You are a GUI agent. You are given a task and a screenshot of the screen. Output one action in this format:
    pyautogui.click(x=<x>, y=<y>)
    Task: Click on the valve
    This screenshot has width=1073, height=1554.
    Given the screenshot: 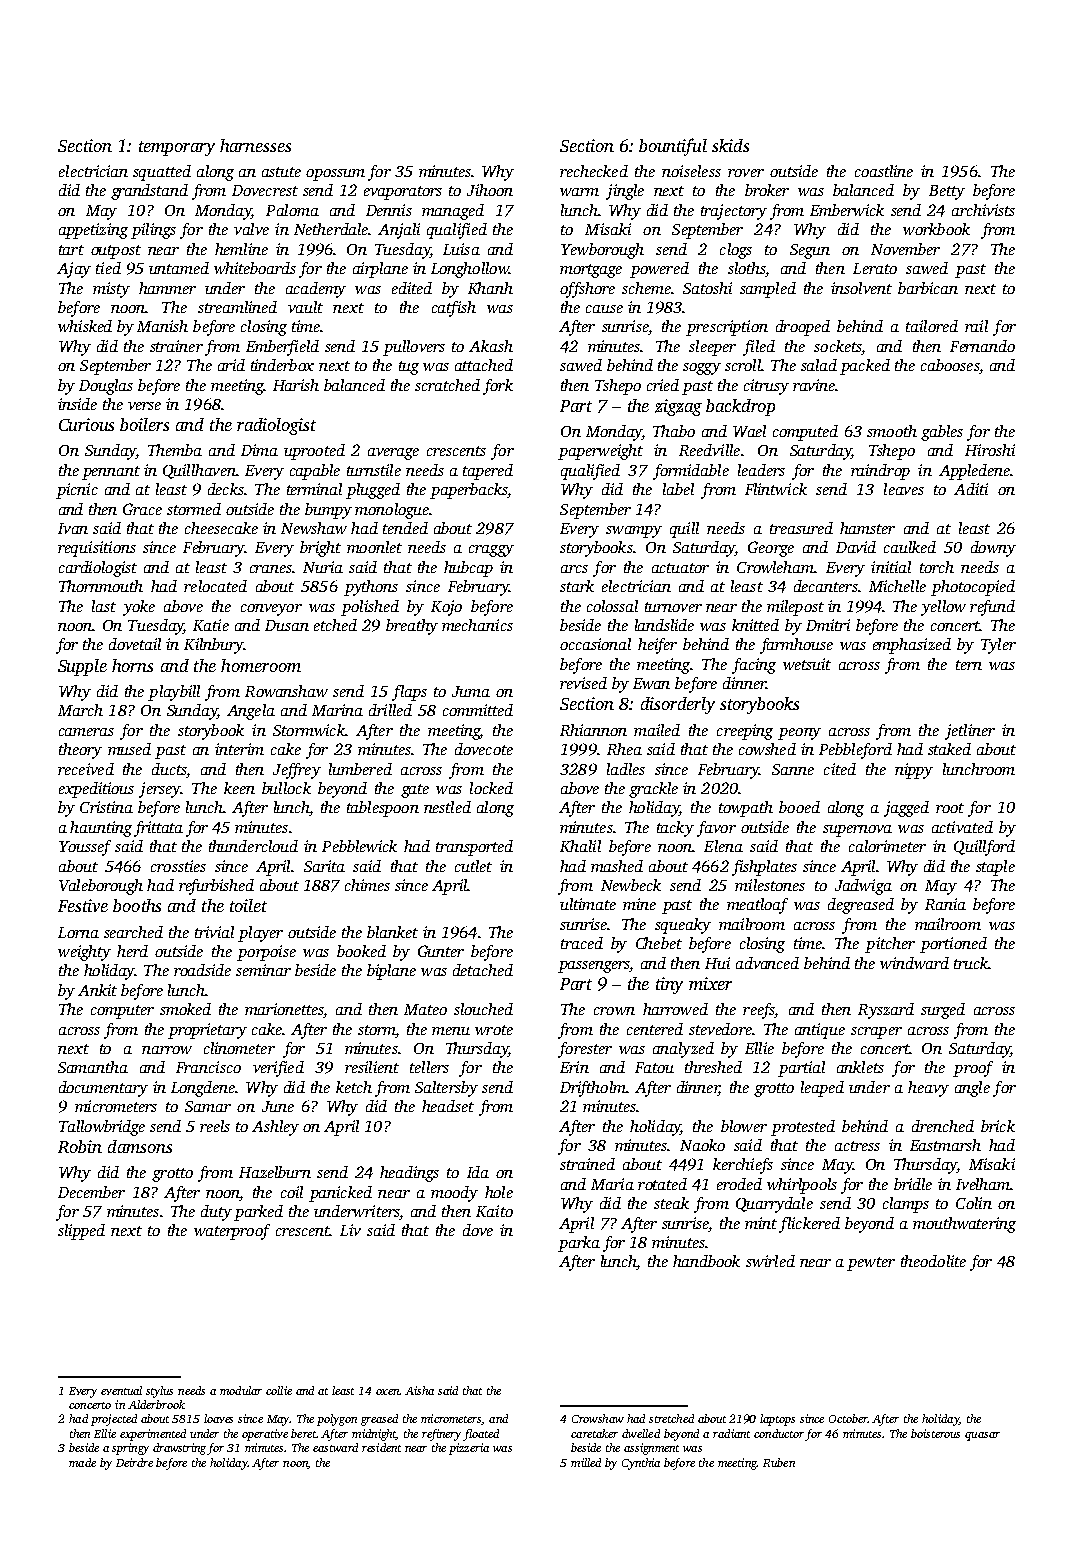 What is the action you would take?
    pyautogui.click(x=251, y=229)
